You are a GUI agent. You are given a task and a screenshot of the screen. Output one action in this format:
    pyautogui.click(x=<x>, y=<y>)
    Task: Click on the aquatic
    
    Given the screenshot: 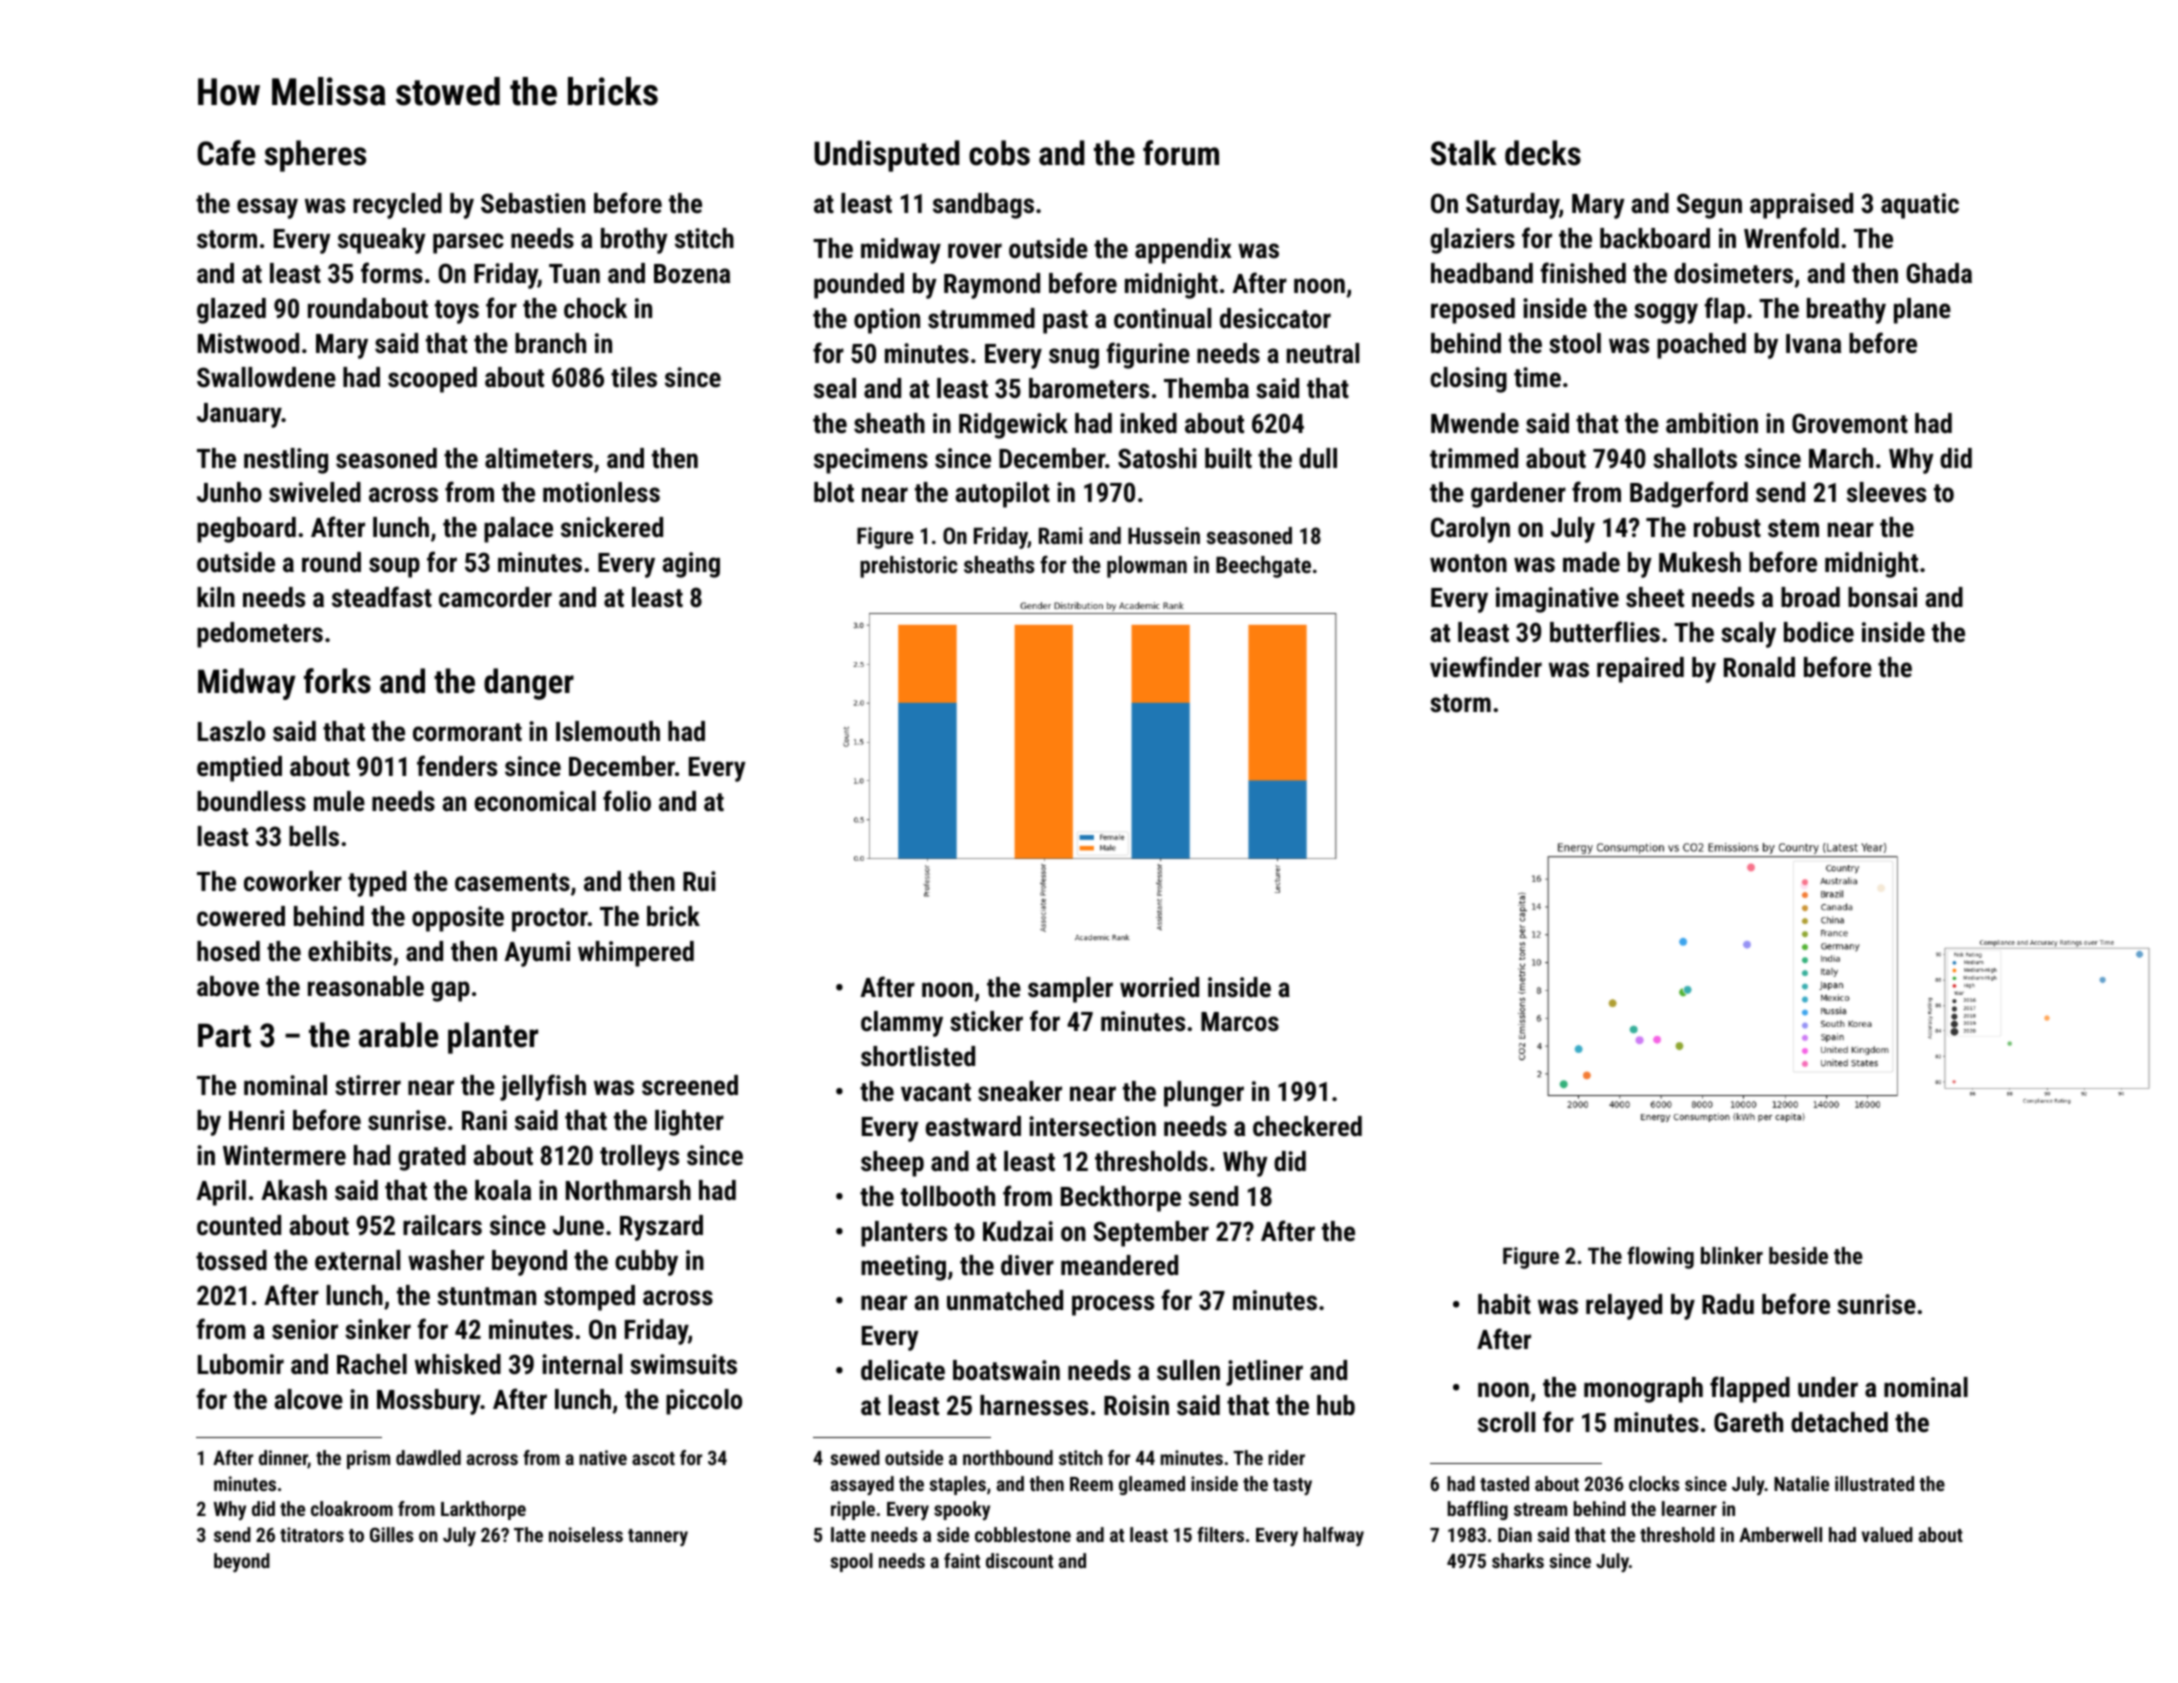 What is the action you would take?
    pyautogui.click(x=1920, y=206)
